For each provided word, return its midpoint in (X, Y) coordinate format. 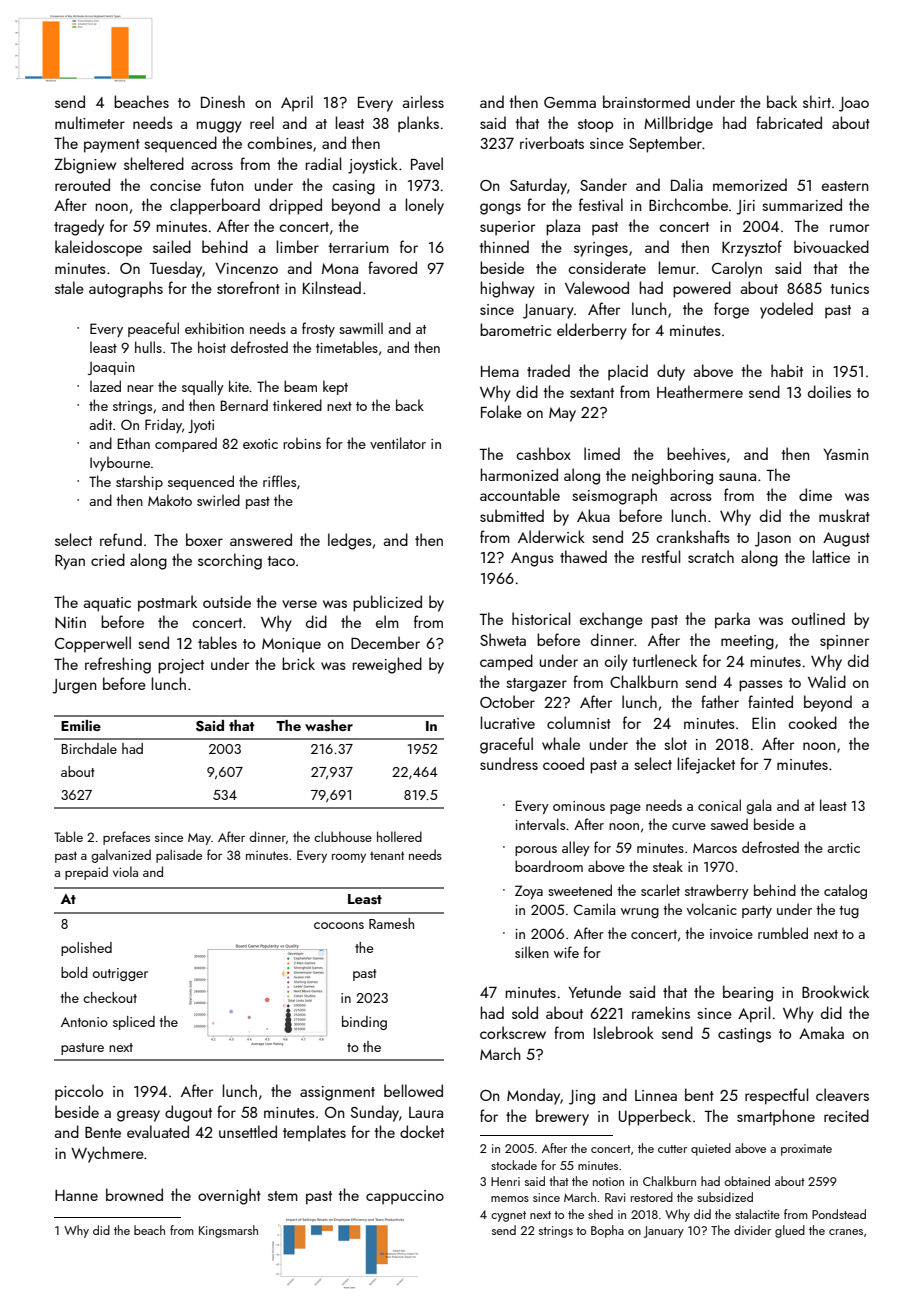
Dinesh (223, 101)
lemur (677, 267)
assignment (337, 1093)
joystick (373, 165)
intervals (540, 824)
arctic (843, 848)
